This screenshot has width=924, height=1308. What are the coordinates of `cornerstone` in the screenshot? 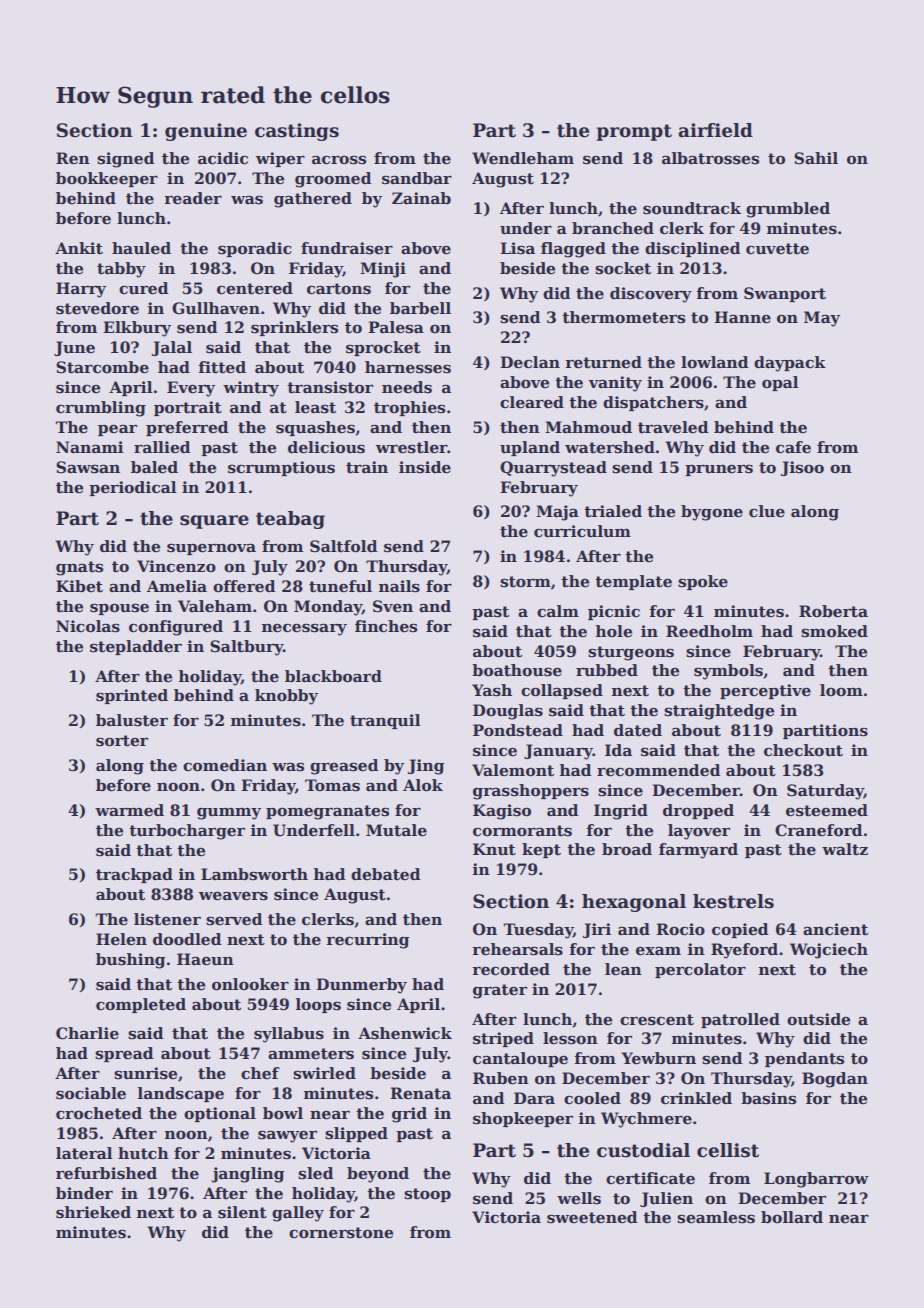 It's located at (341, 1233).
